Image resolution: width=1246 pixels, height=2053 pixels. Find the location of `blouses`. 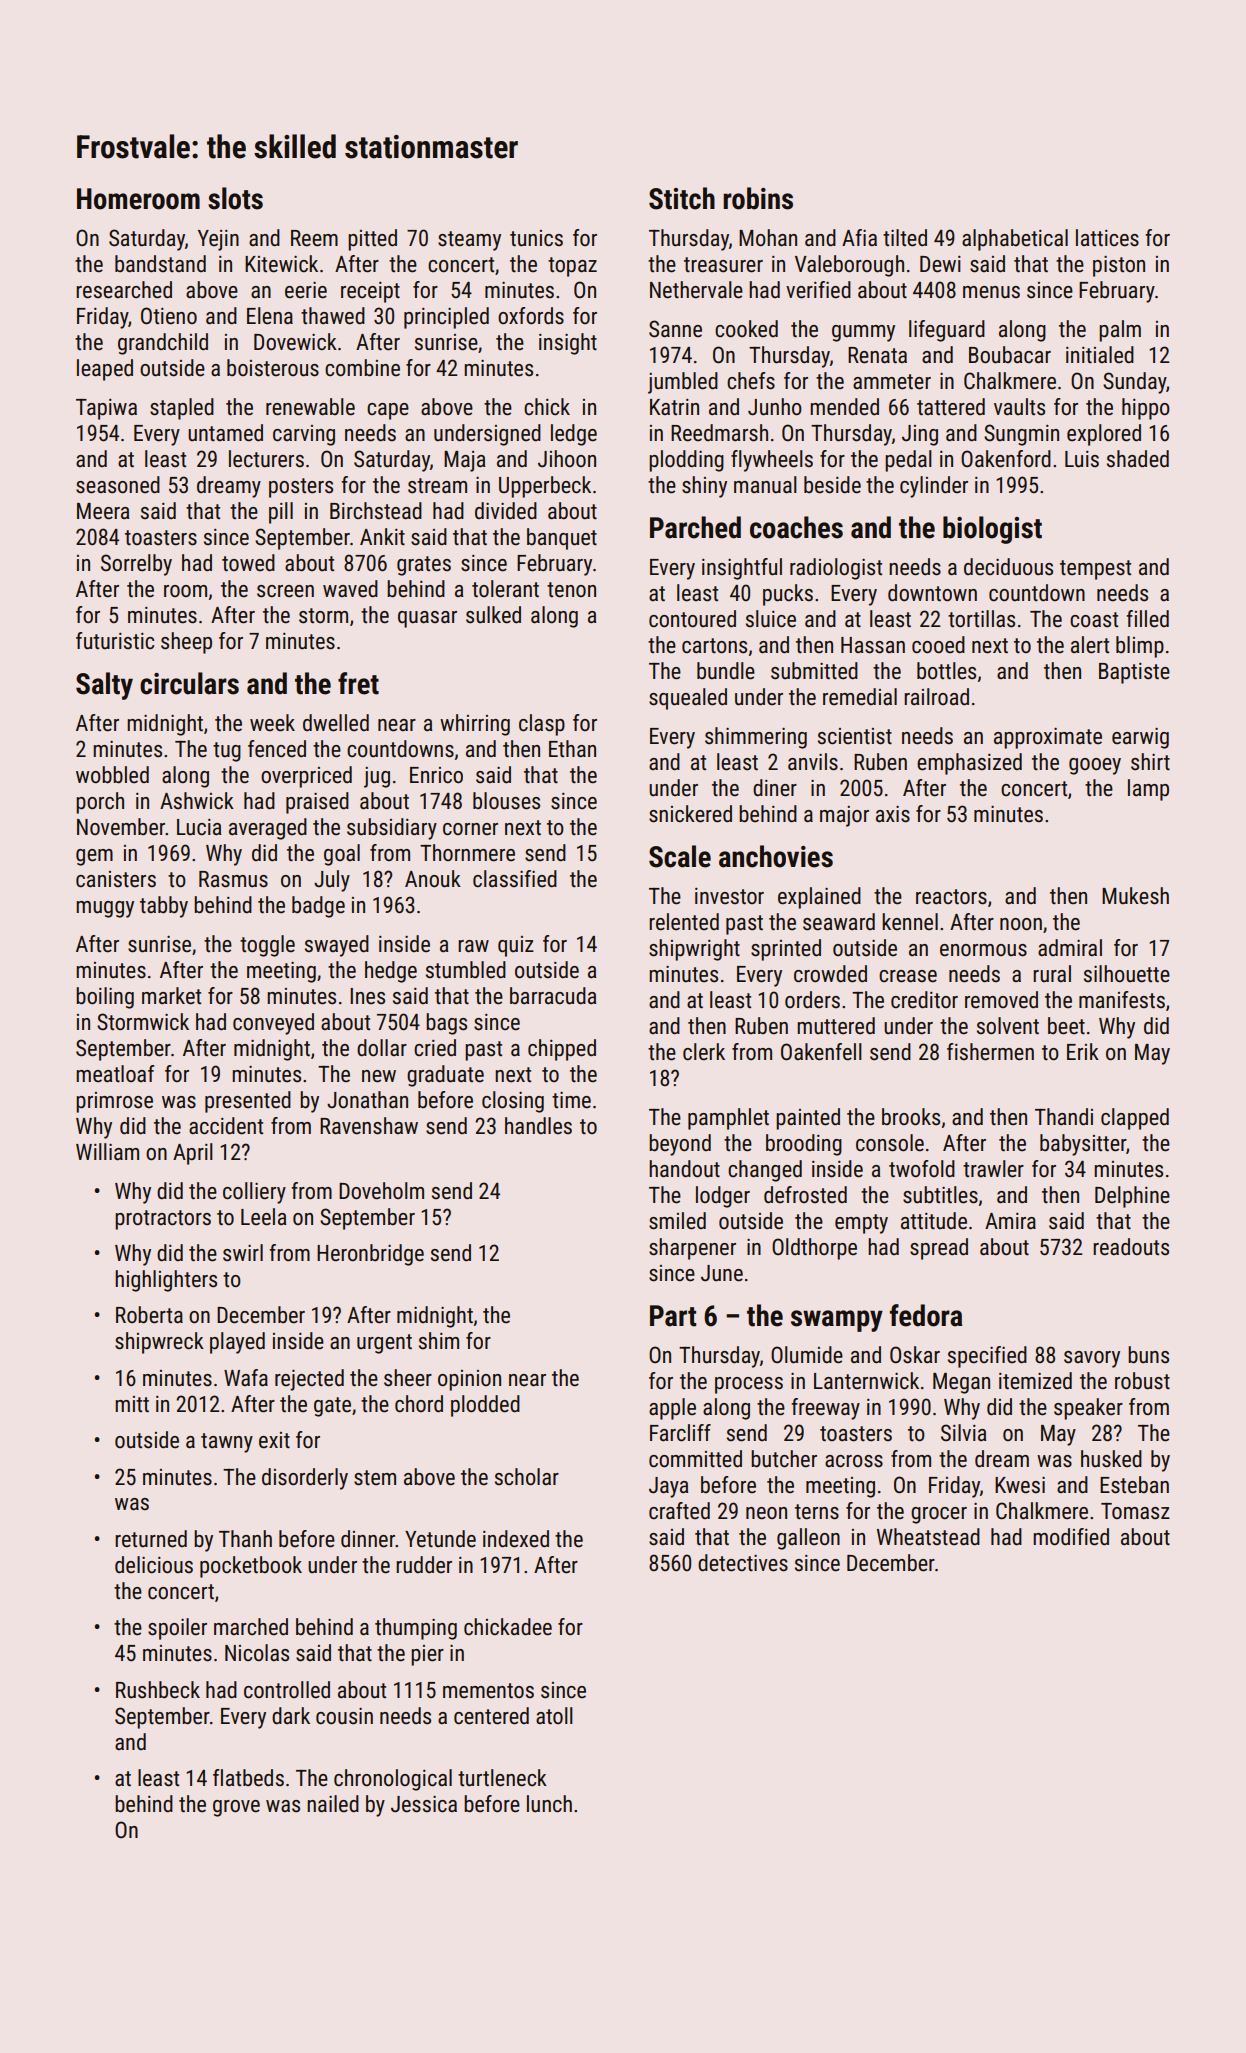

blouses is located at coordinates (506, 801).
